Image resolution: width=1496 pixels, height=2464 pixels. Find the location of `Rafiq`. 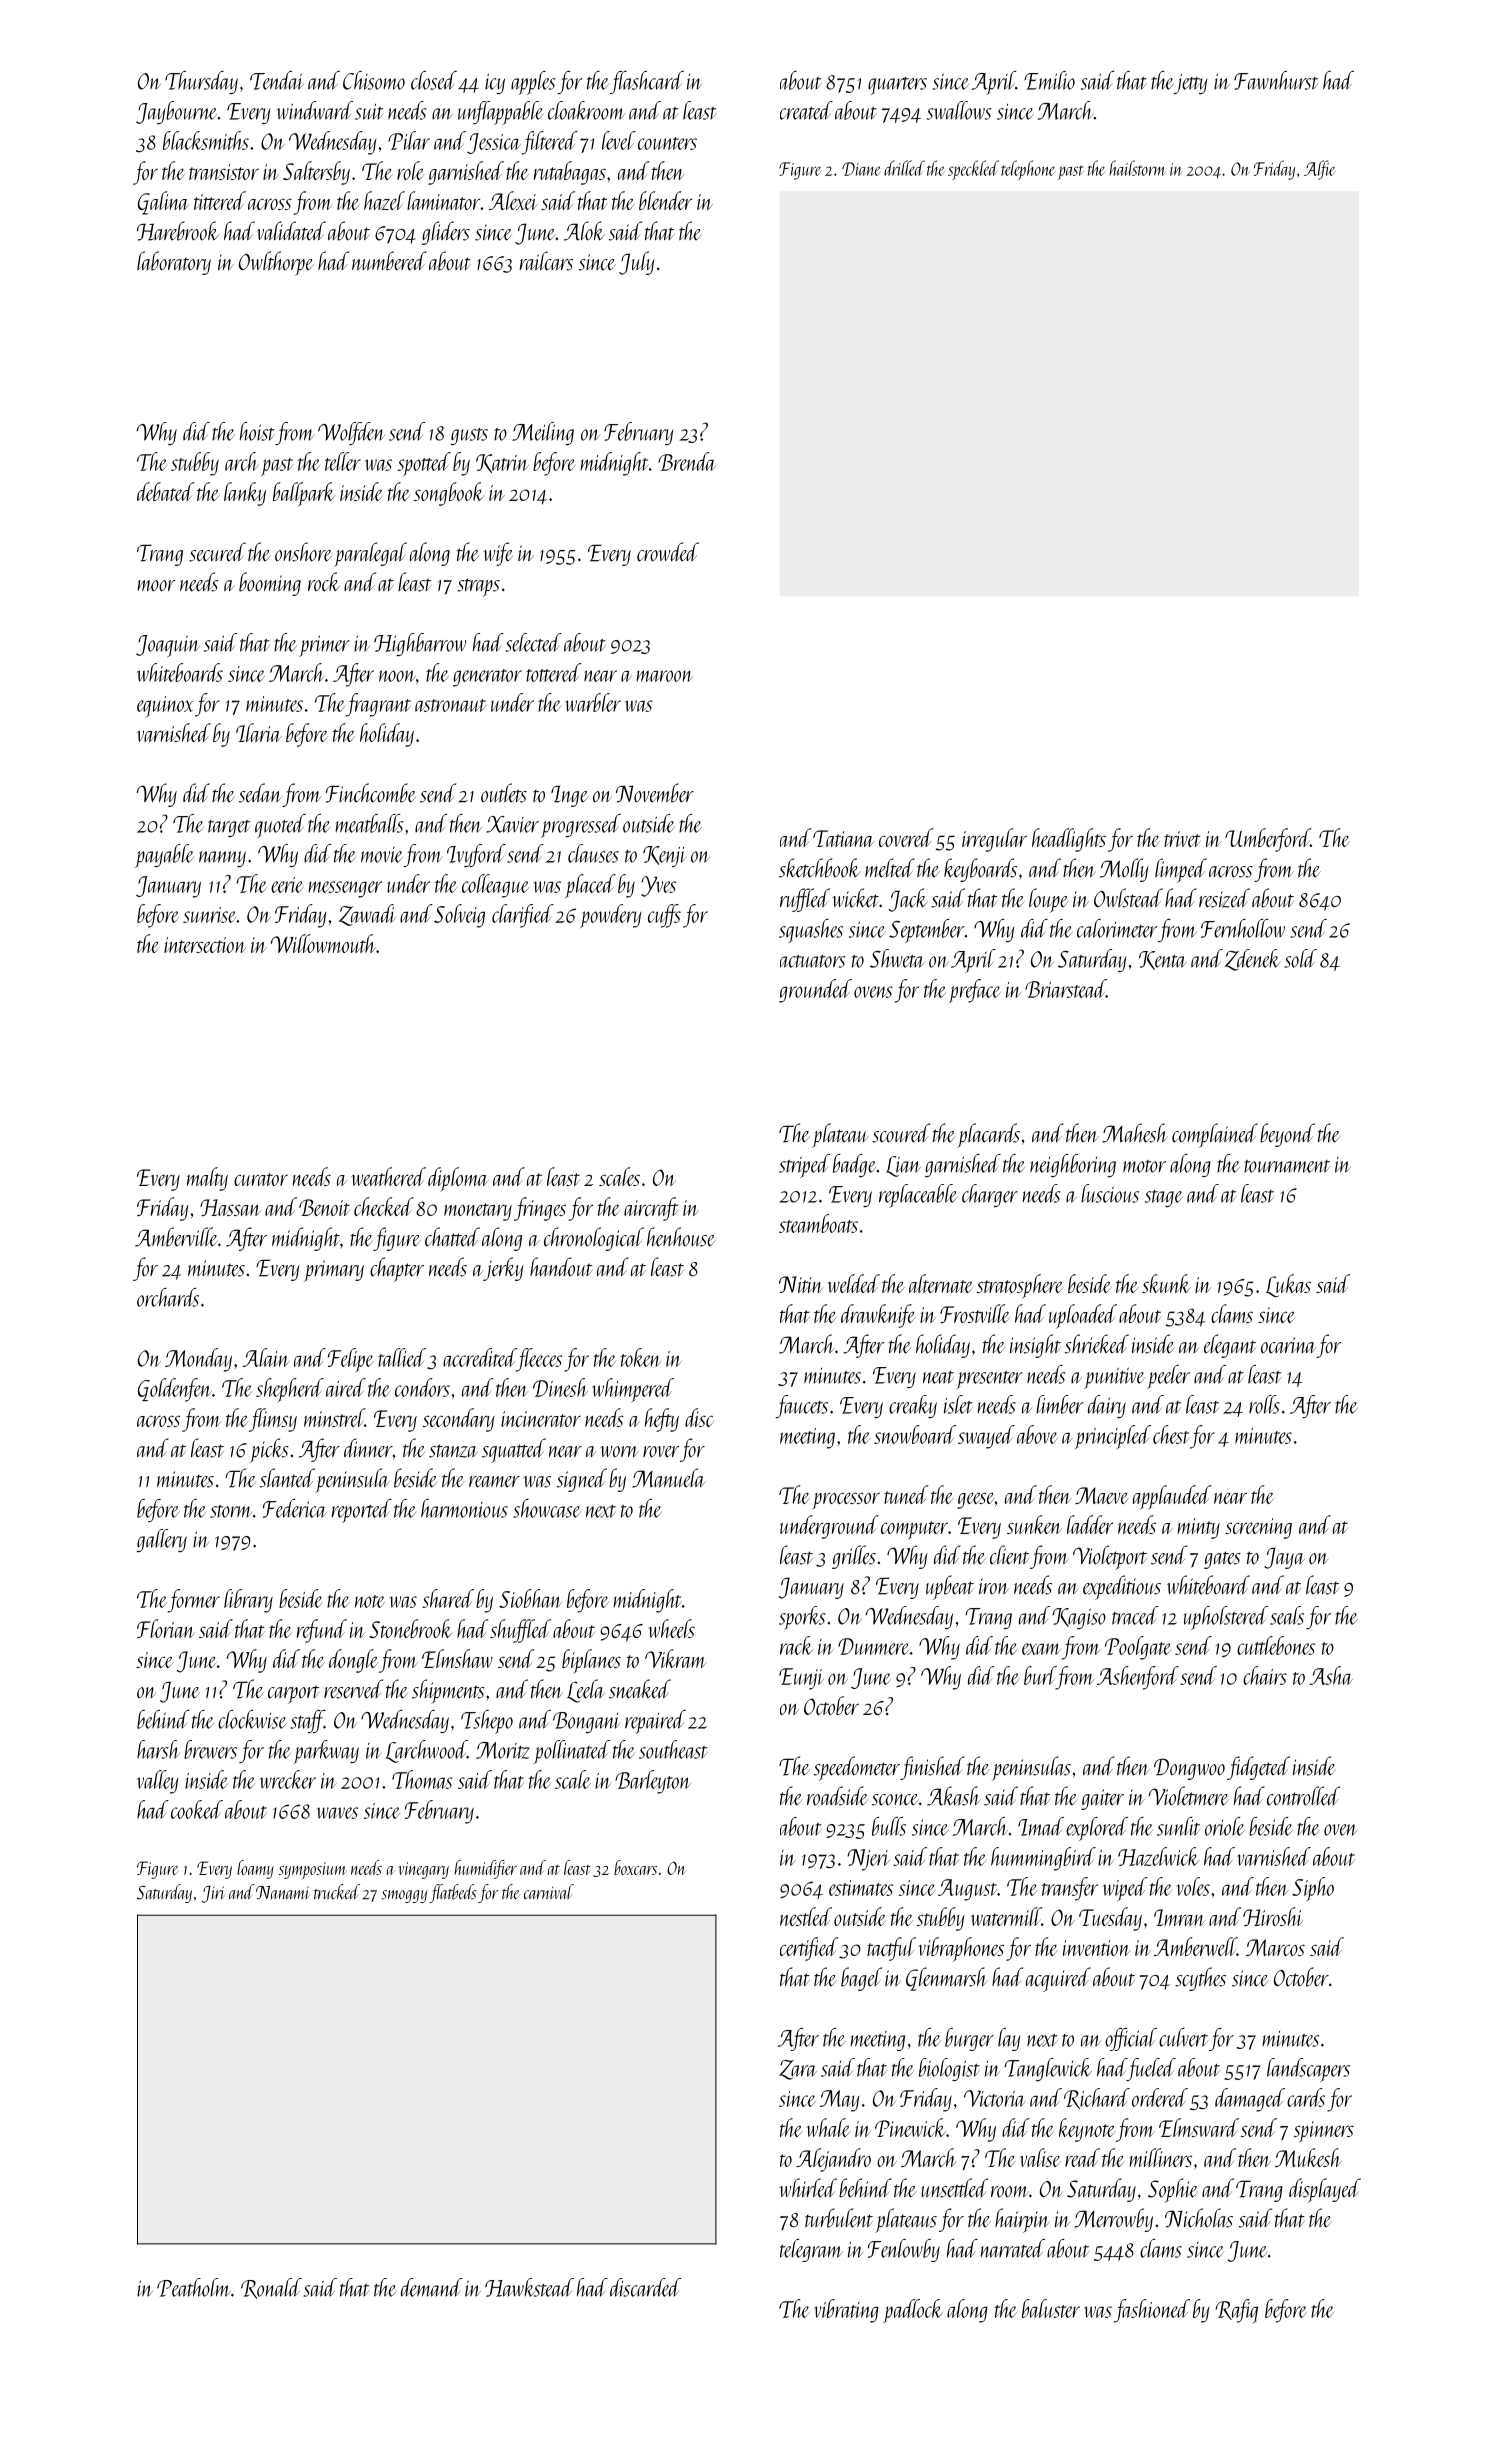

Rafiq is located at coordinates (1237, 2311).
